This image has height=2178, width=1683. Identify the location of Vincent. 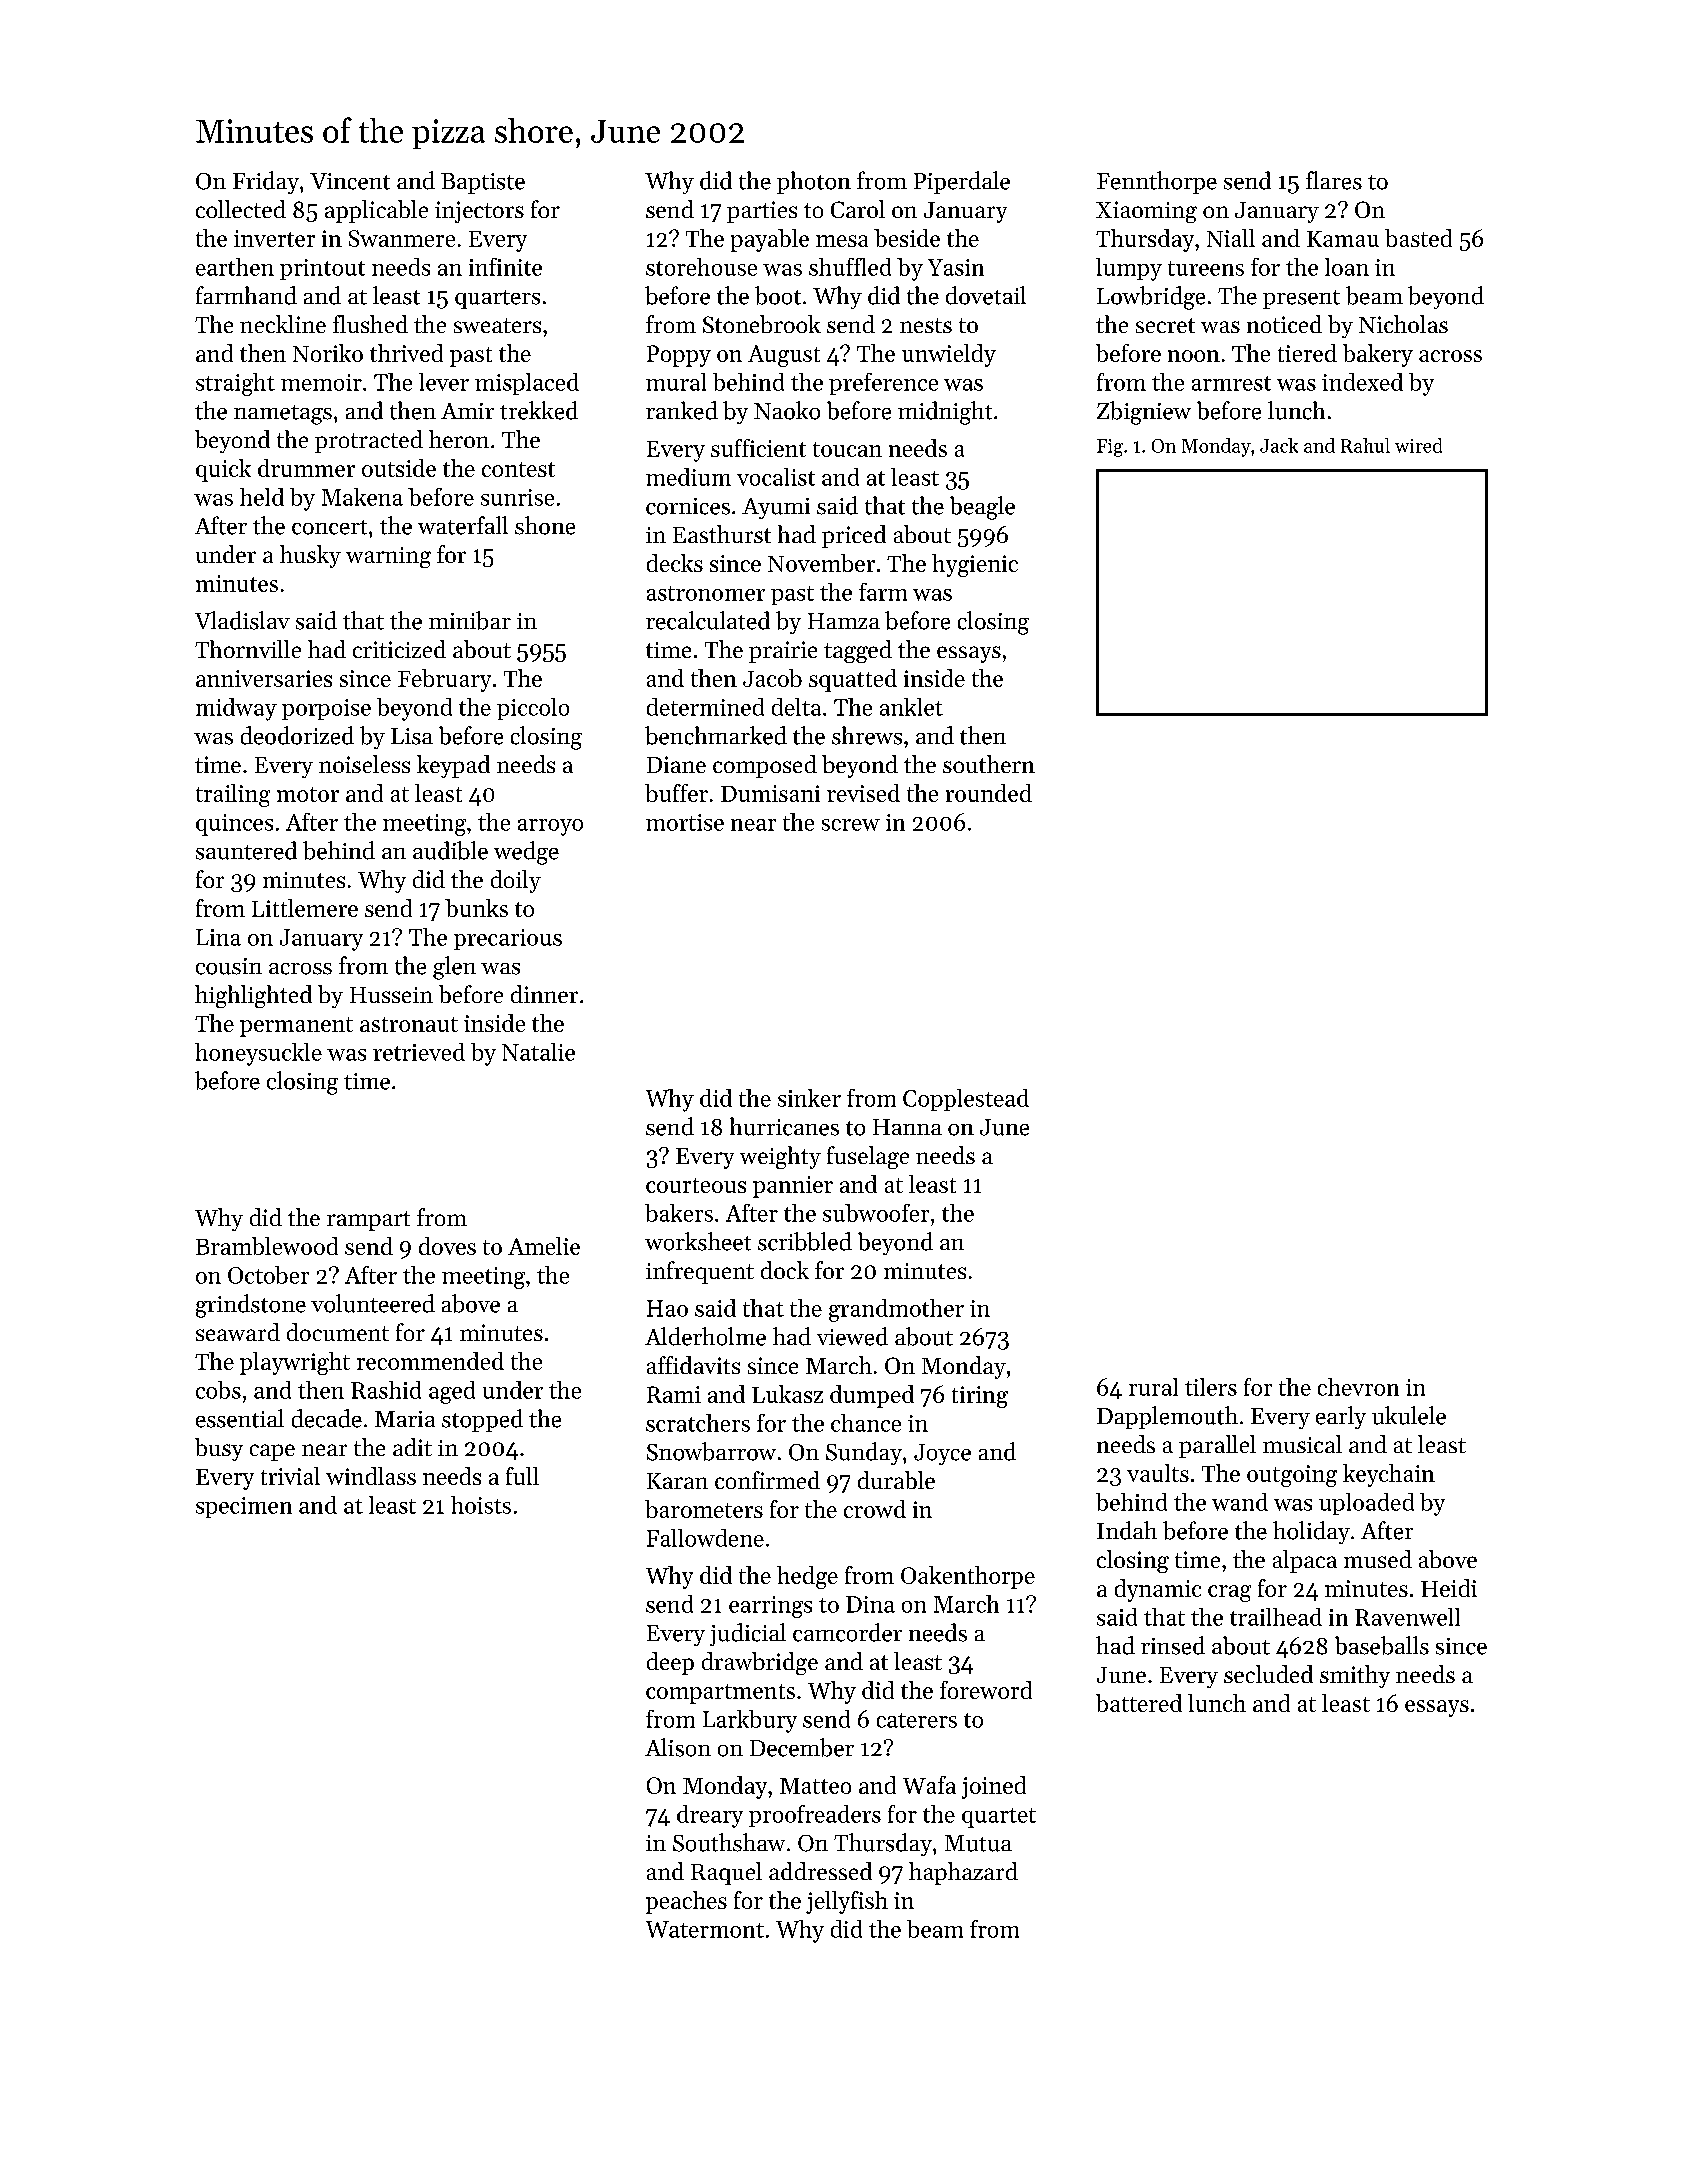
(350, 181).
